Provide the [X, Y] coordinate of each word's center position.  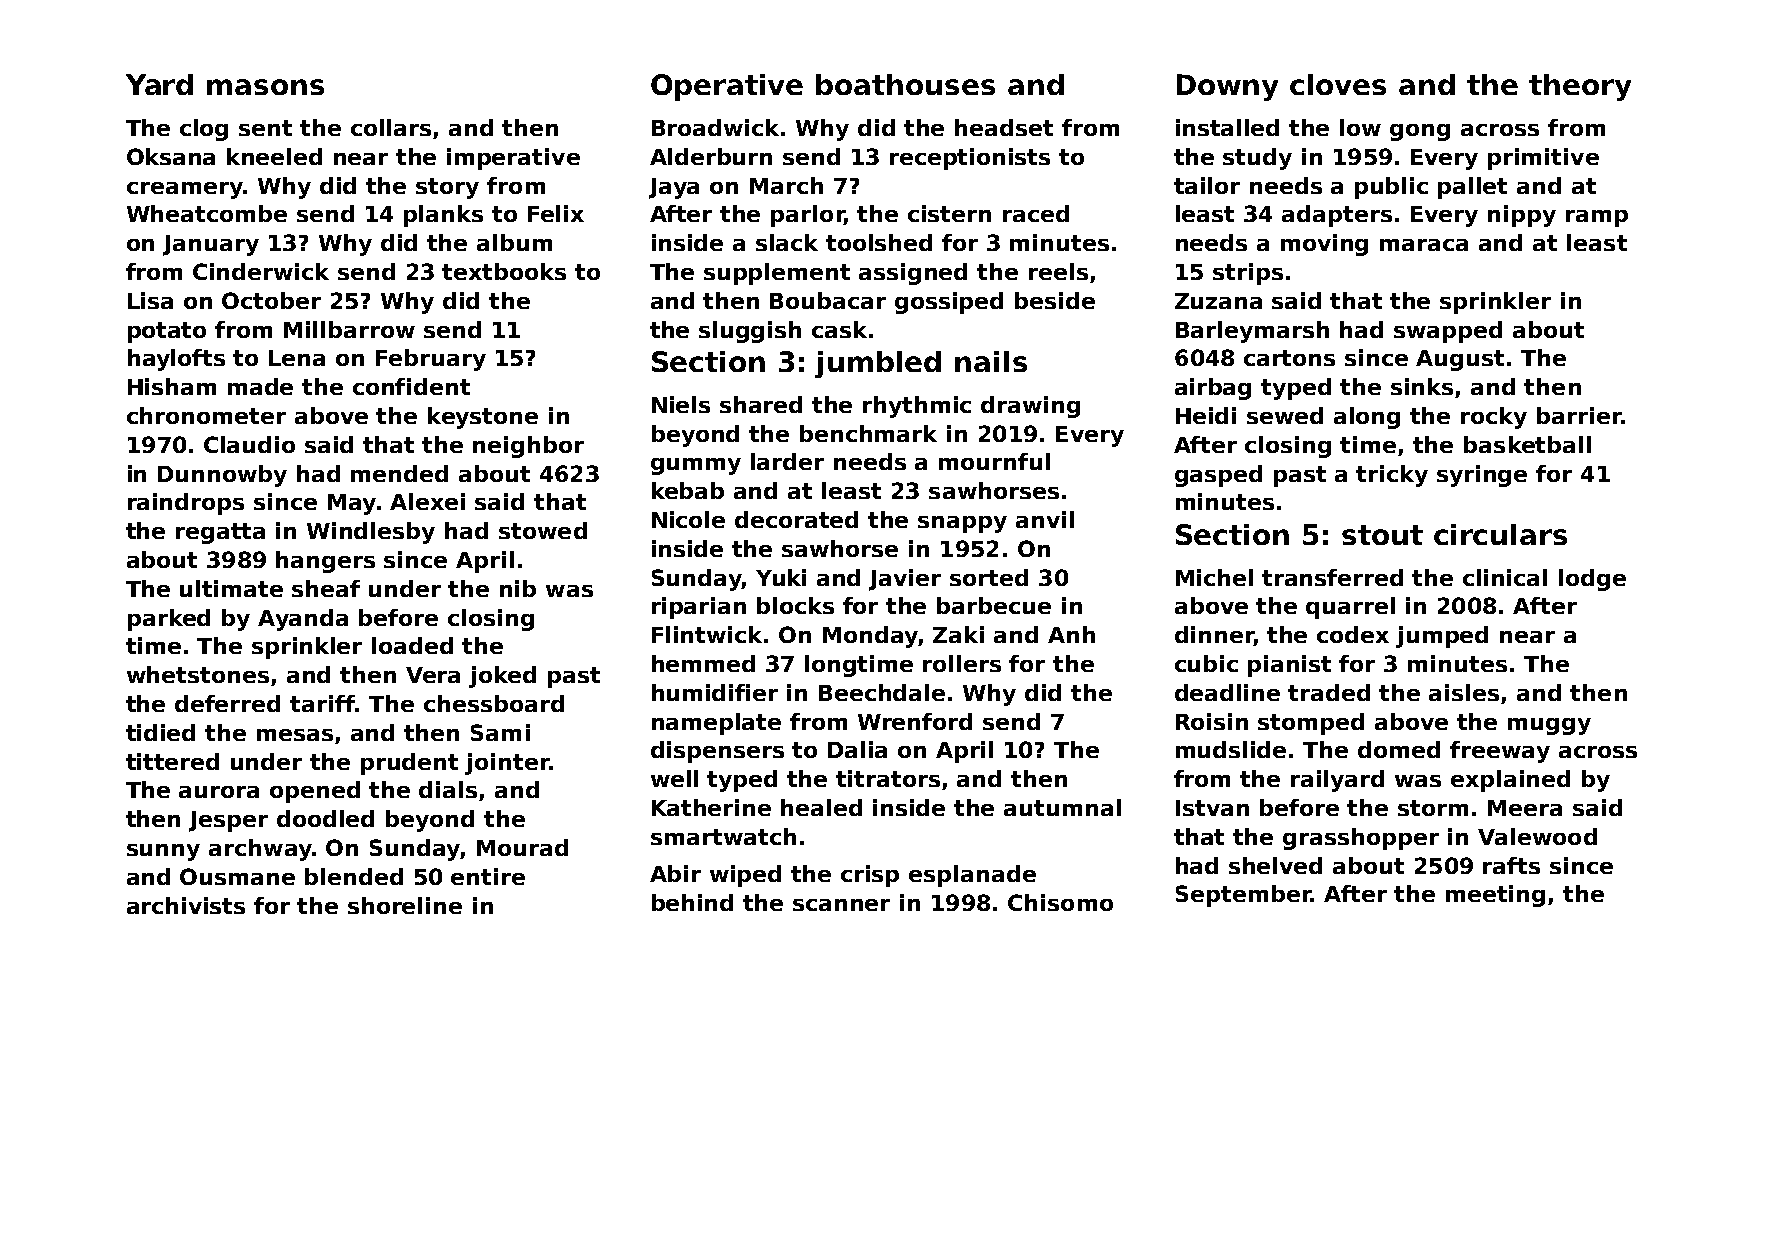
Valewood [1537, 836]
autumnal [1062, 807]
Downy [1227, 87]
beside [1055, 300]
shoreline [405, 905]
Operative [727, 87]
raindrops [186, 504]
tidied [160, 732]
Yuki [781, 577]
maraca [1424, 245]
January [211, 245]
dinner [1214, 636]
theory [1580, 87]
